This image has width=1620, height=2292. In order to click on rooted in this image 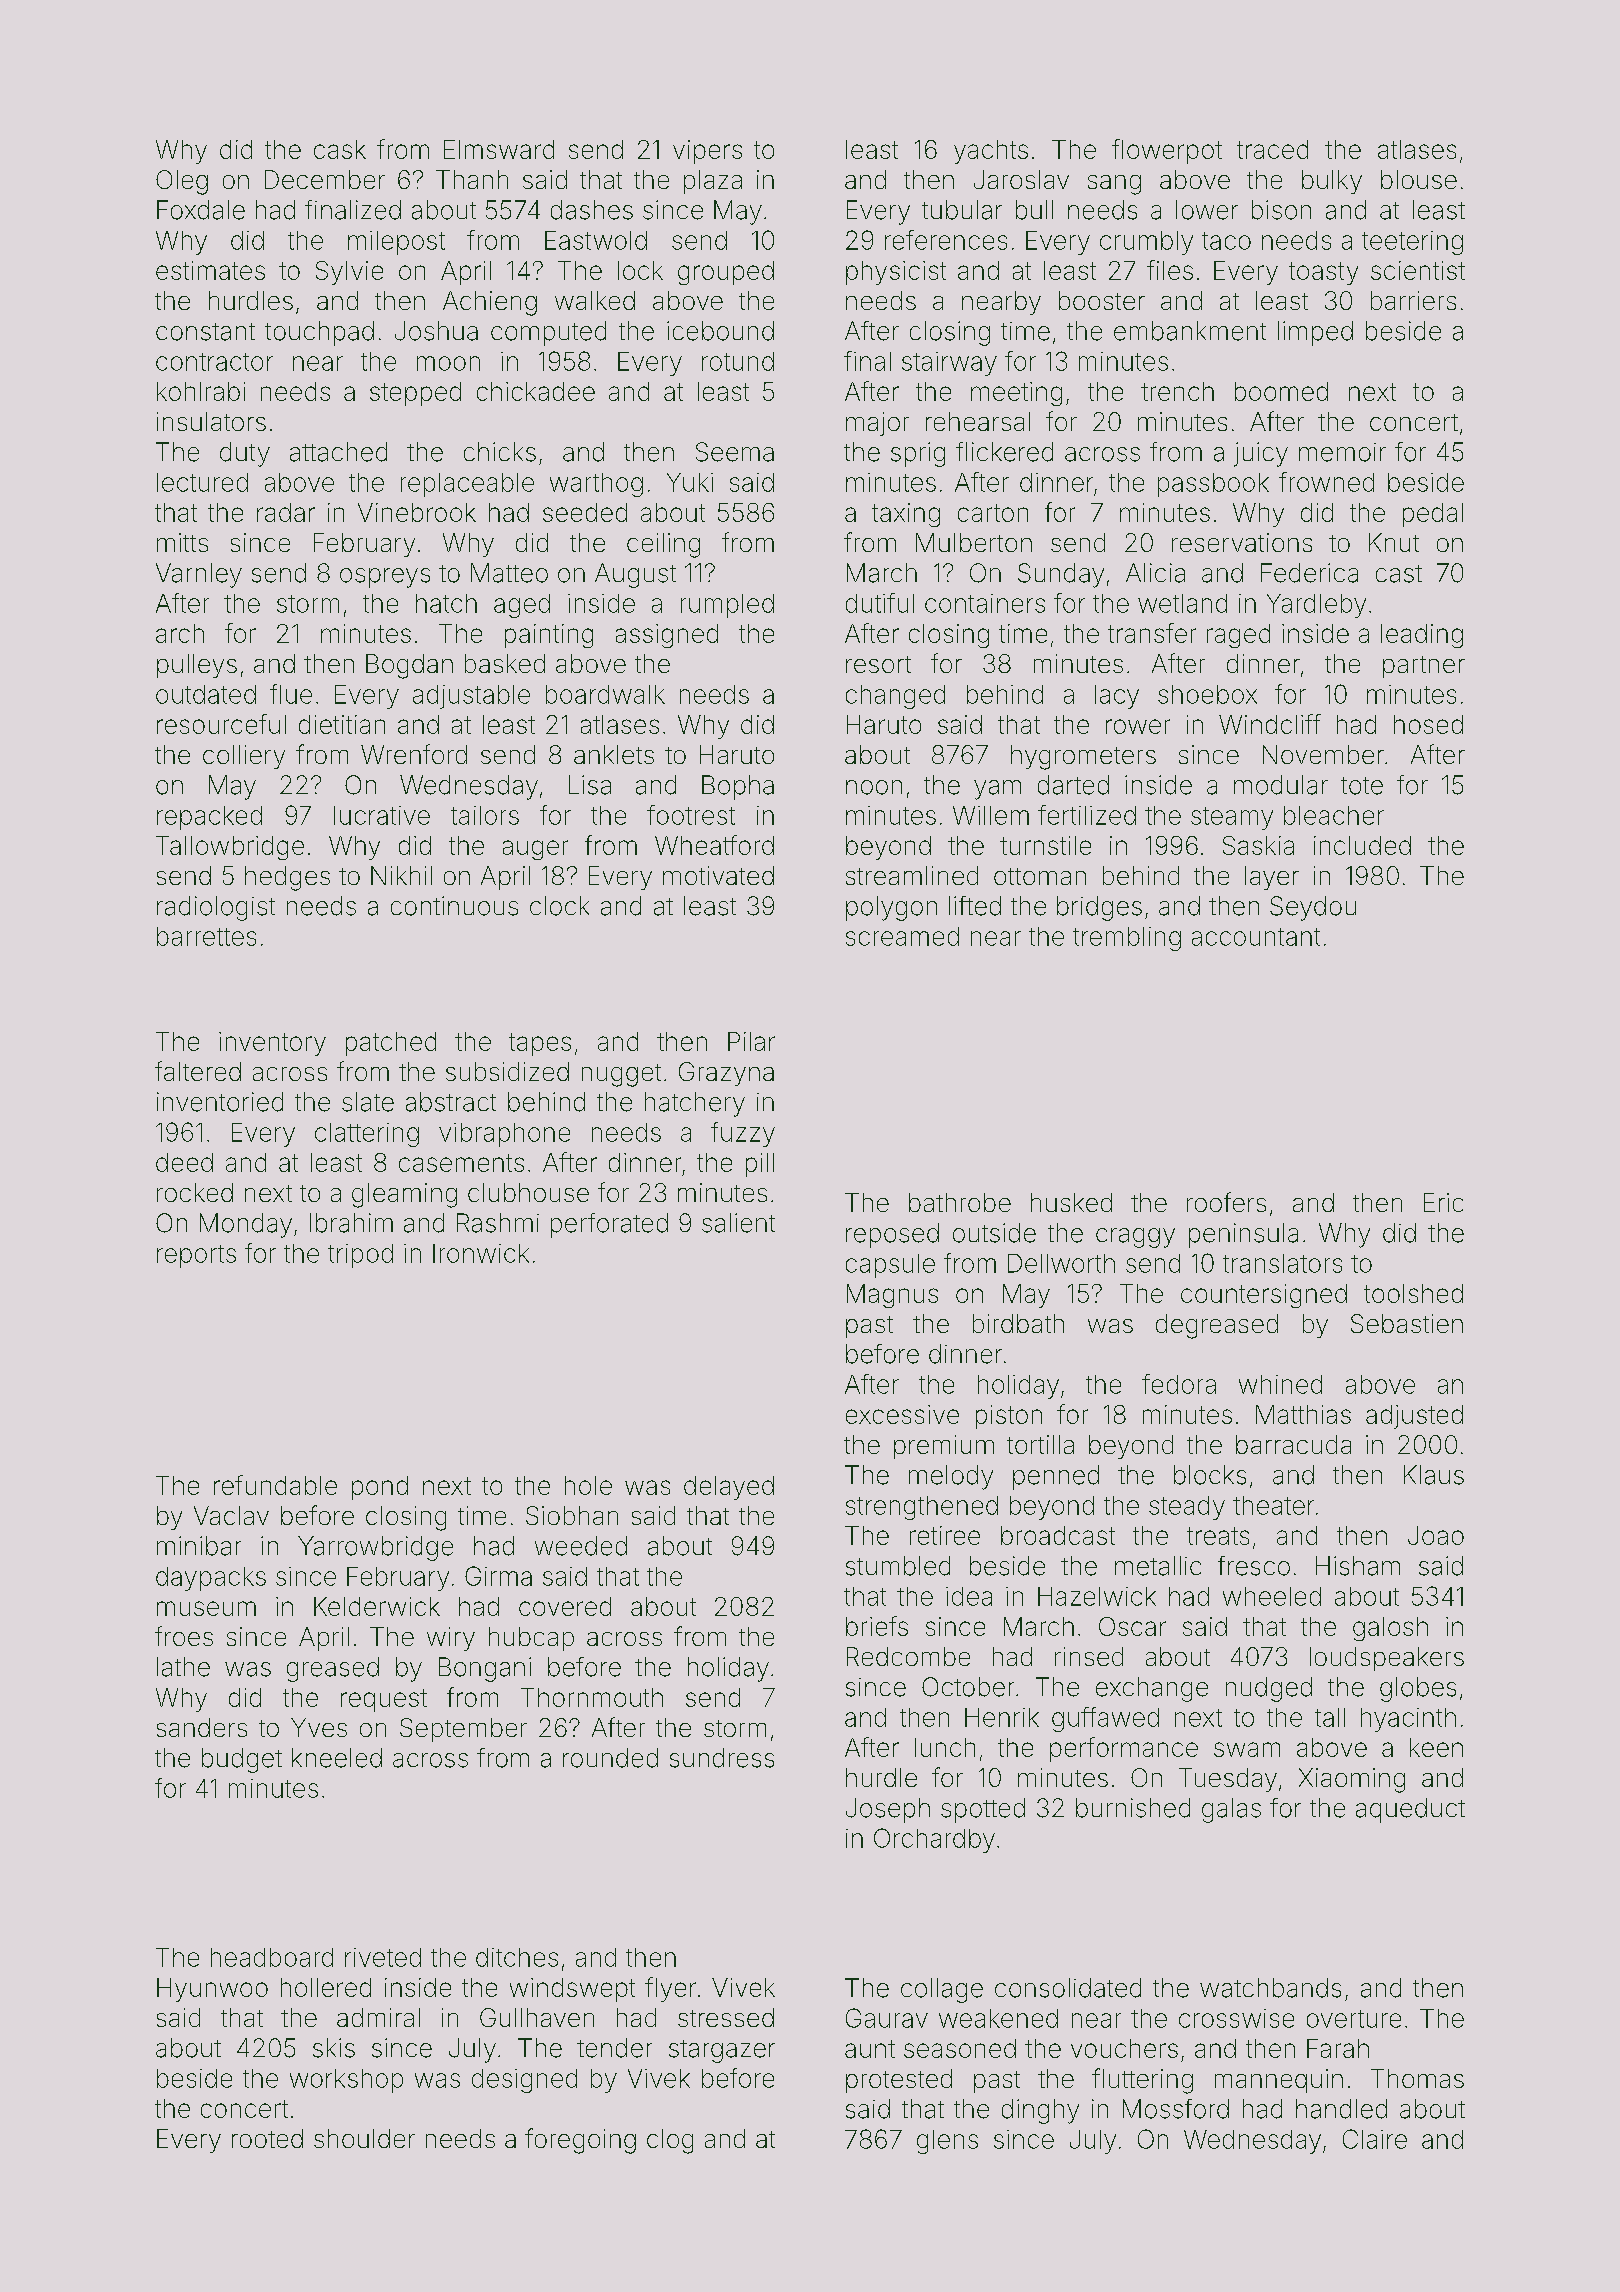, I will do `click(267, 2138)`.
